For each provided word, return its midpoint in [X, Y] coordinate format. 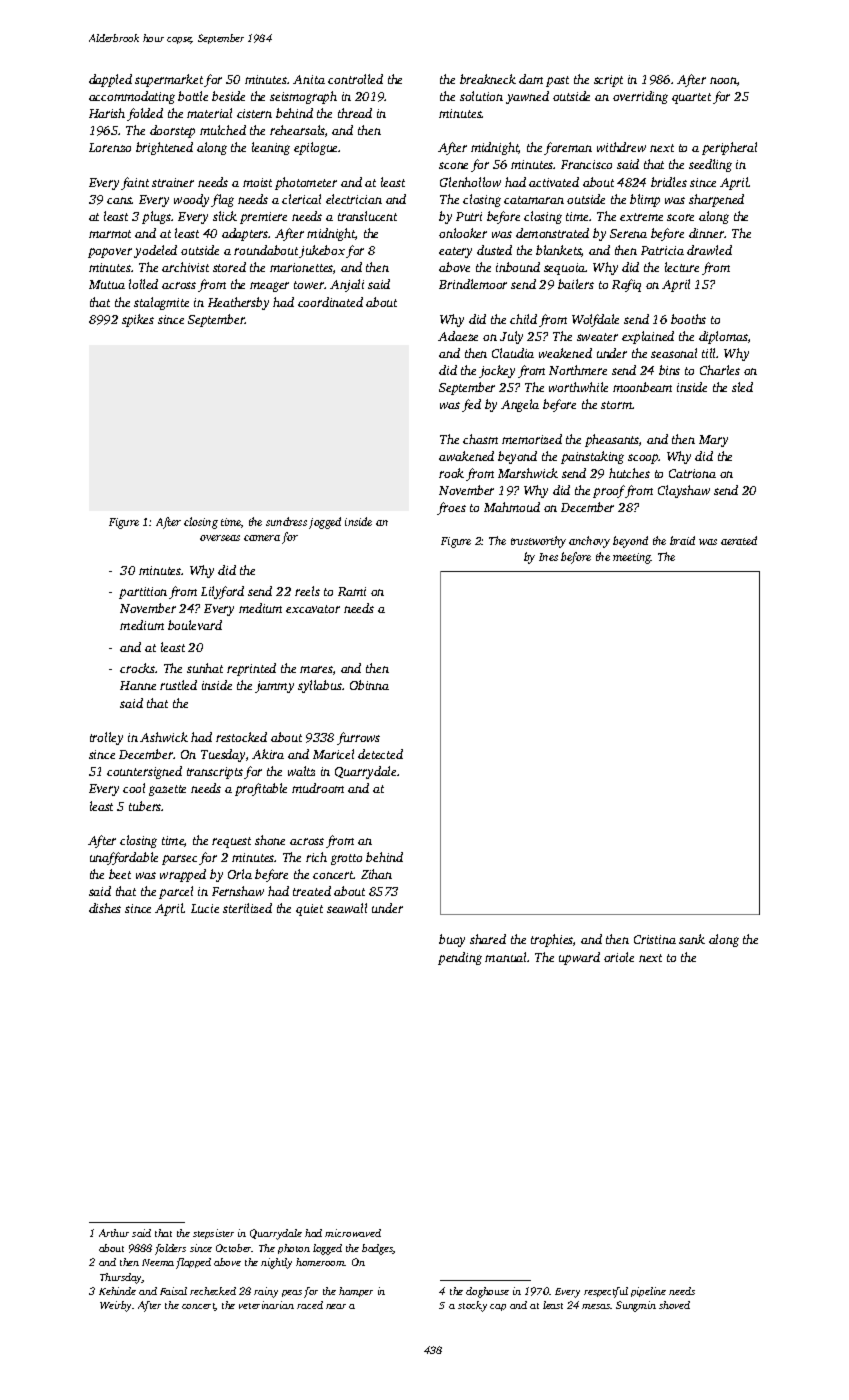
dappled [110, 80]
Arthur [114, 1233]
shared [488, 939]
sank [692, 939]
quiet [309, 910]
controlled [355, 79]
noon [723, 80]
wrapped [183, 875]
